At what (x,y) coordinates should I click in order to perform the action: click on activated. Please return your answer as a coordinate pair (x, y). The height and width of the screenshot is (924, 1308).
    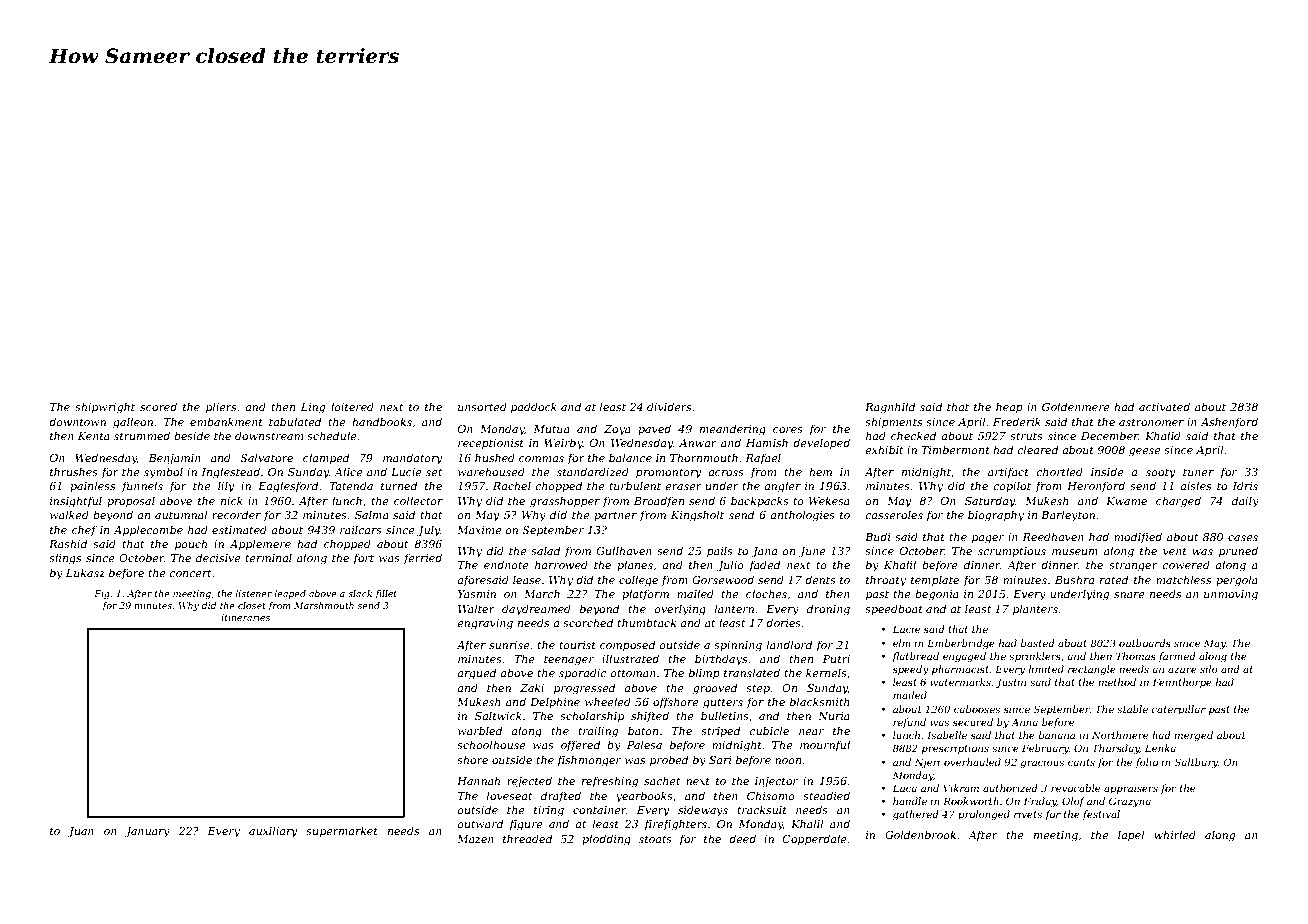
    Looking at the image, I should click on (1164, 406).
